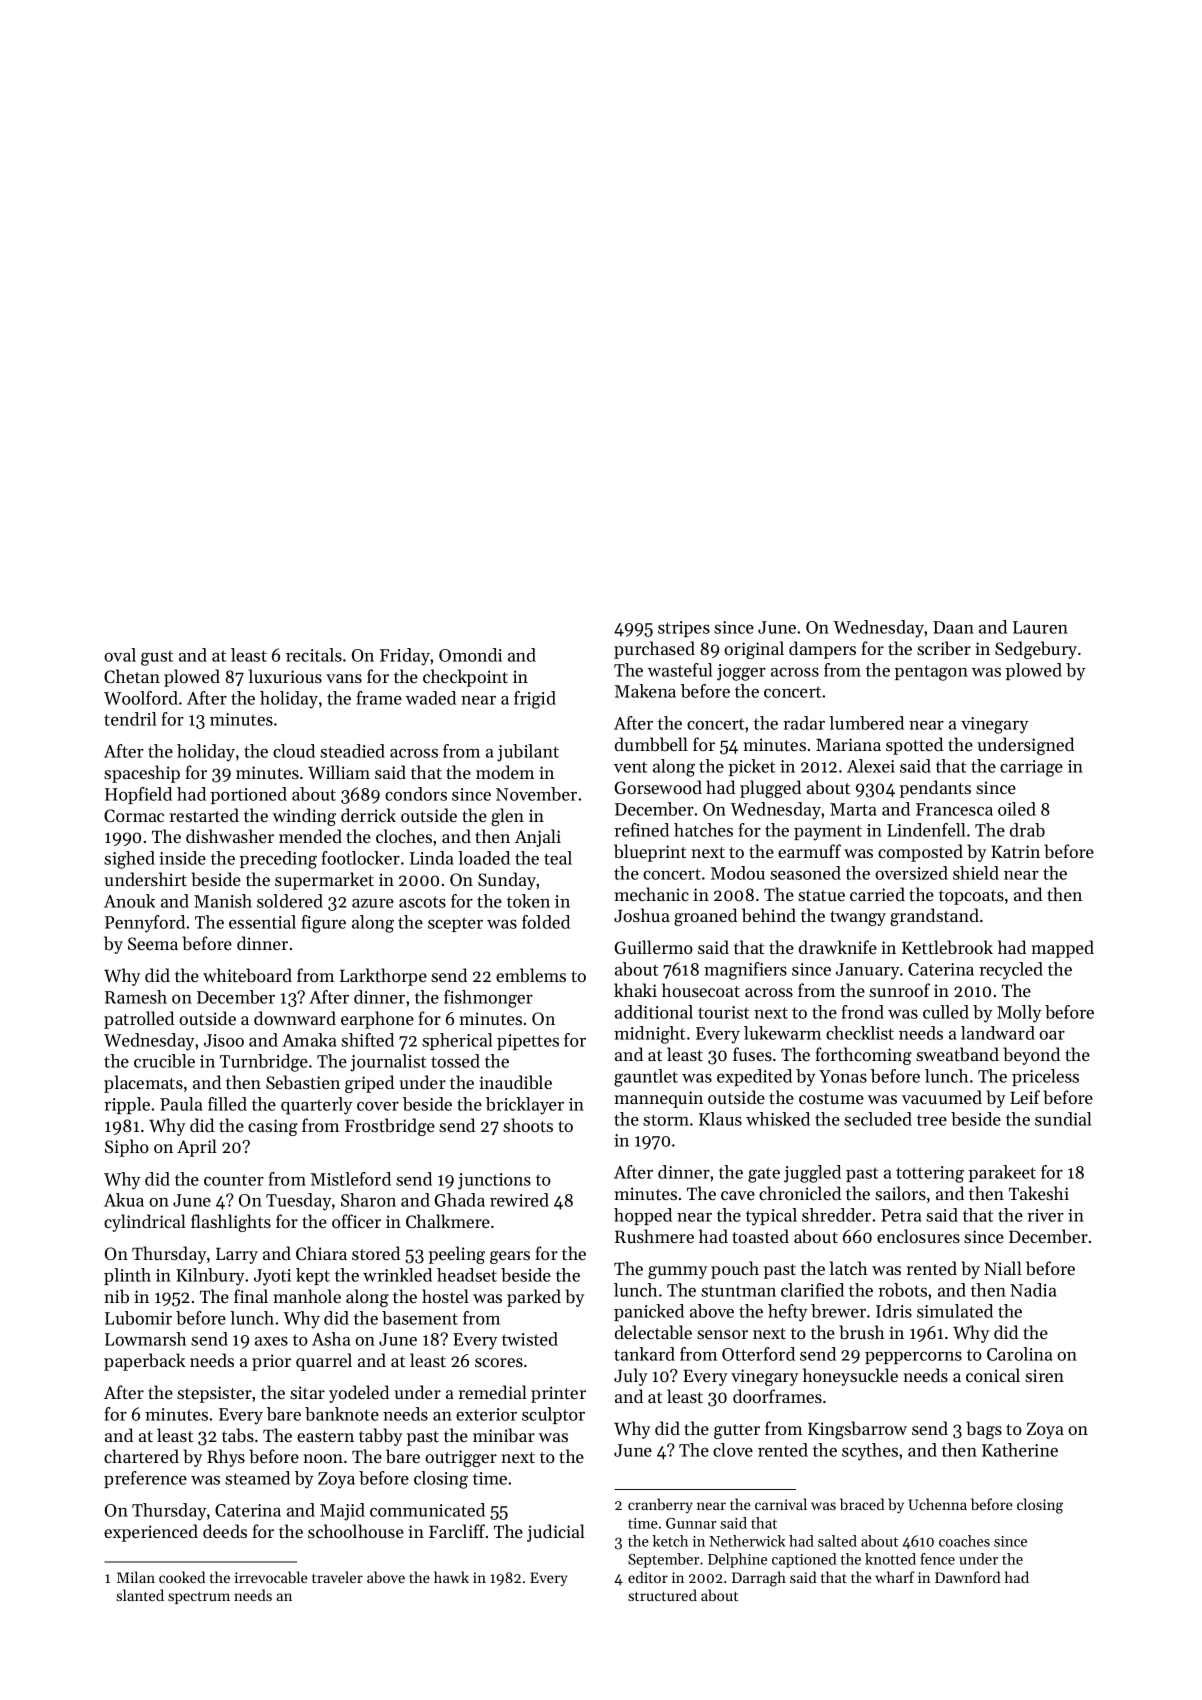 The width and height of the image is (1202, 1700). What do you see at coordinates (660, 1505) in the image?
I see `cranberry` at bounding box center [660, 1505].
